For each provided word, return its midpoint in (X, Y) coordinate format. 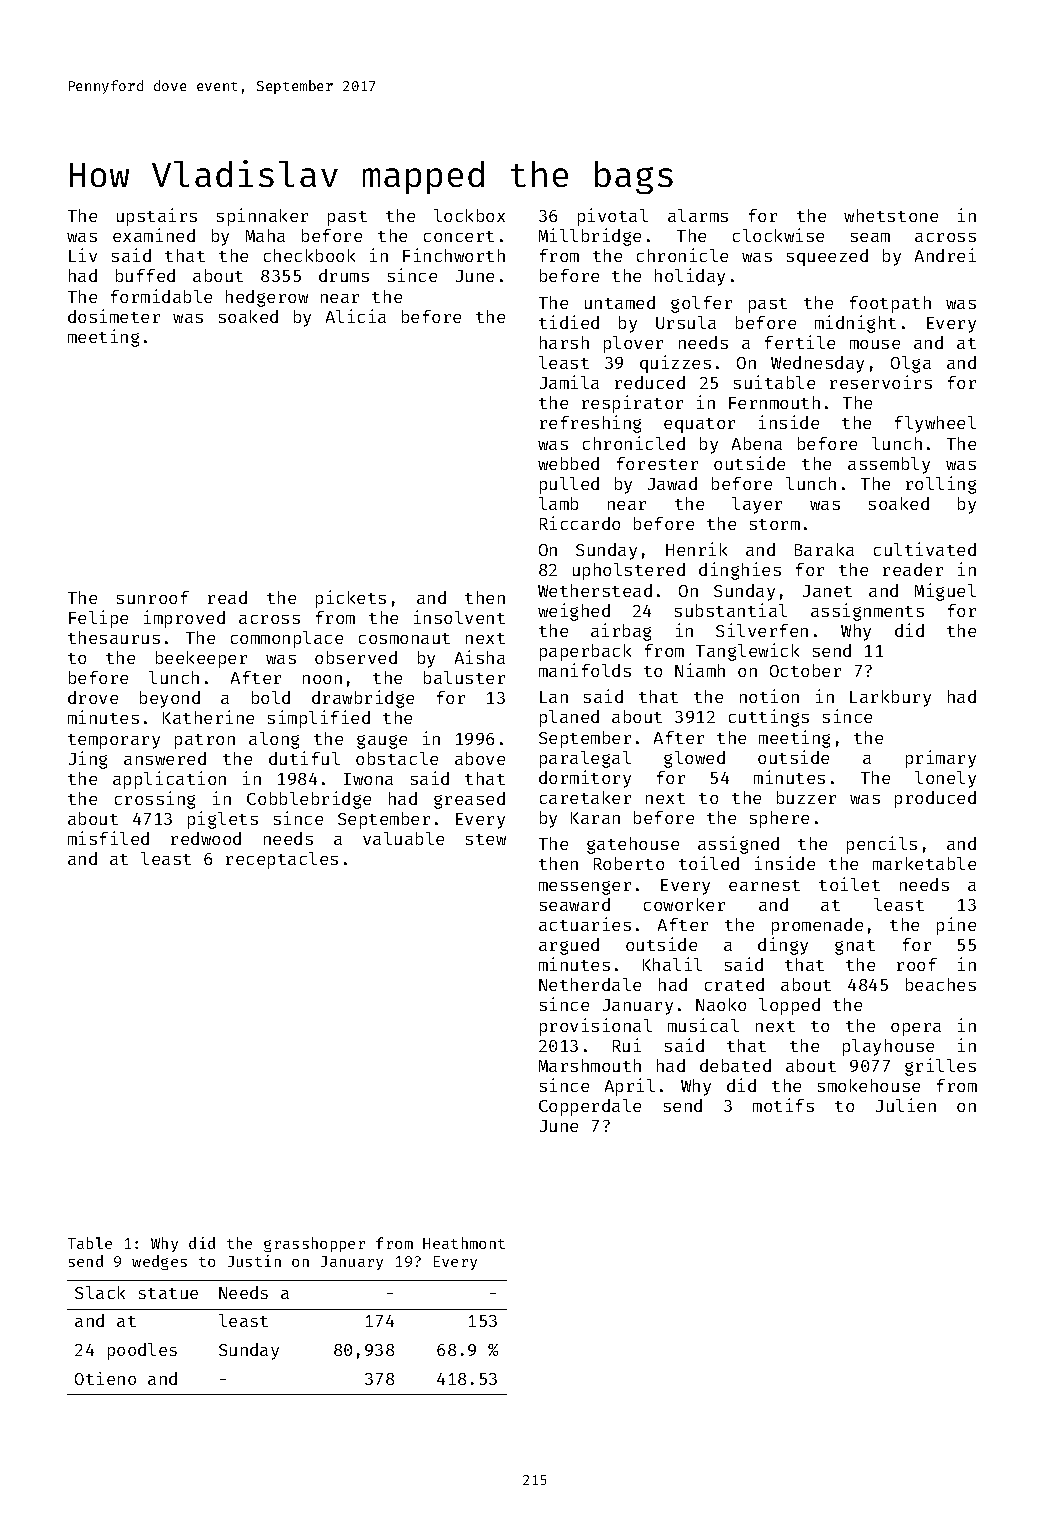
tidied (569, 322)
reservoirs (881, 382)
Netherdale (590, 984)
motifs (783, 1105)
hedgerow (267, 298)
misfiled (108, 838)
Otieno (105, 1378)
